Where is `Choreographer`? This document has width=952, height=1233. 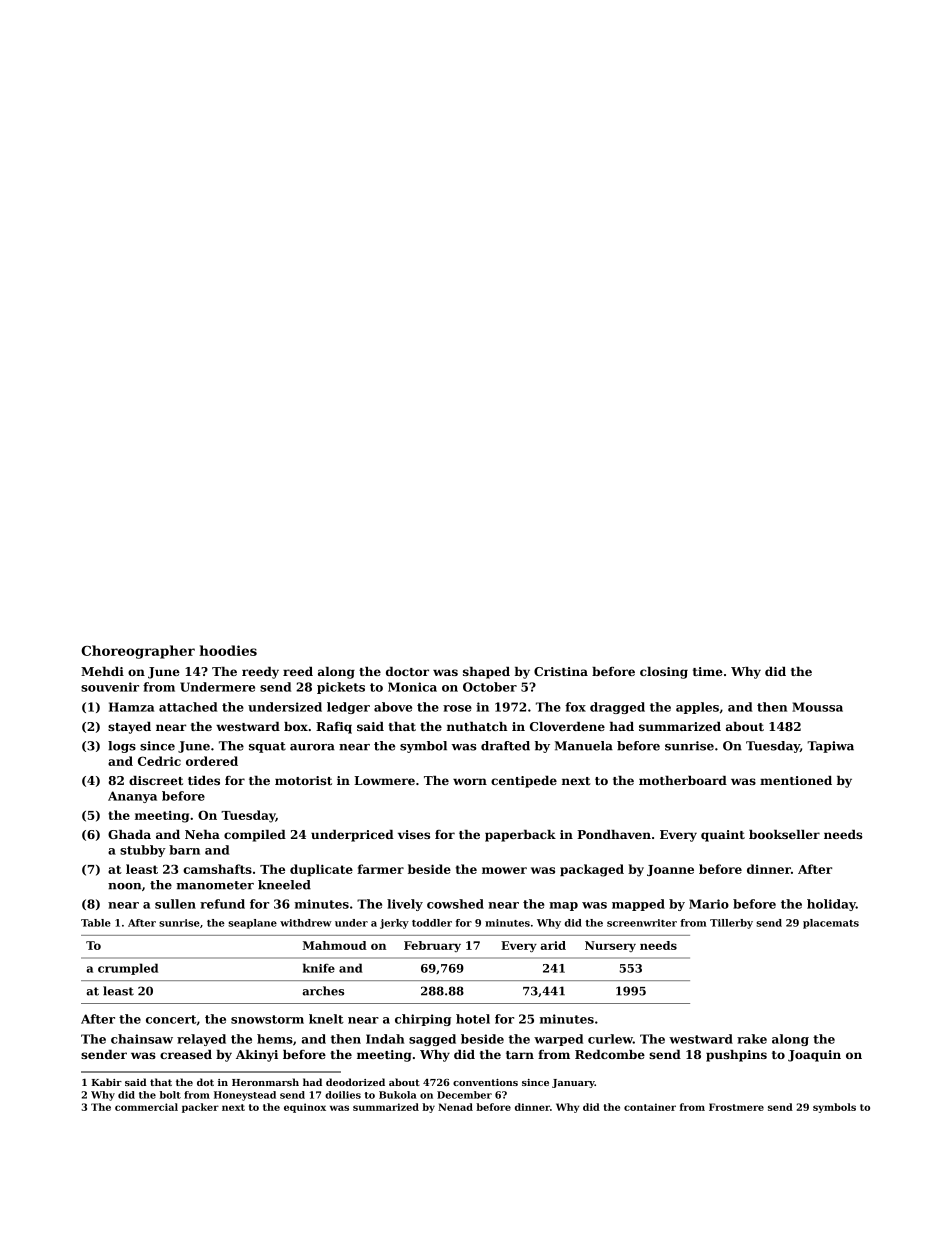 Choreographer is located at coordinates (138, 652).
